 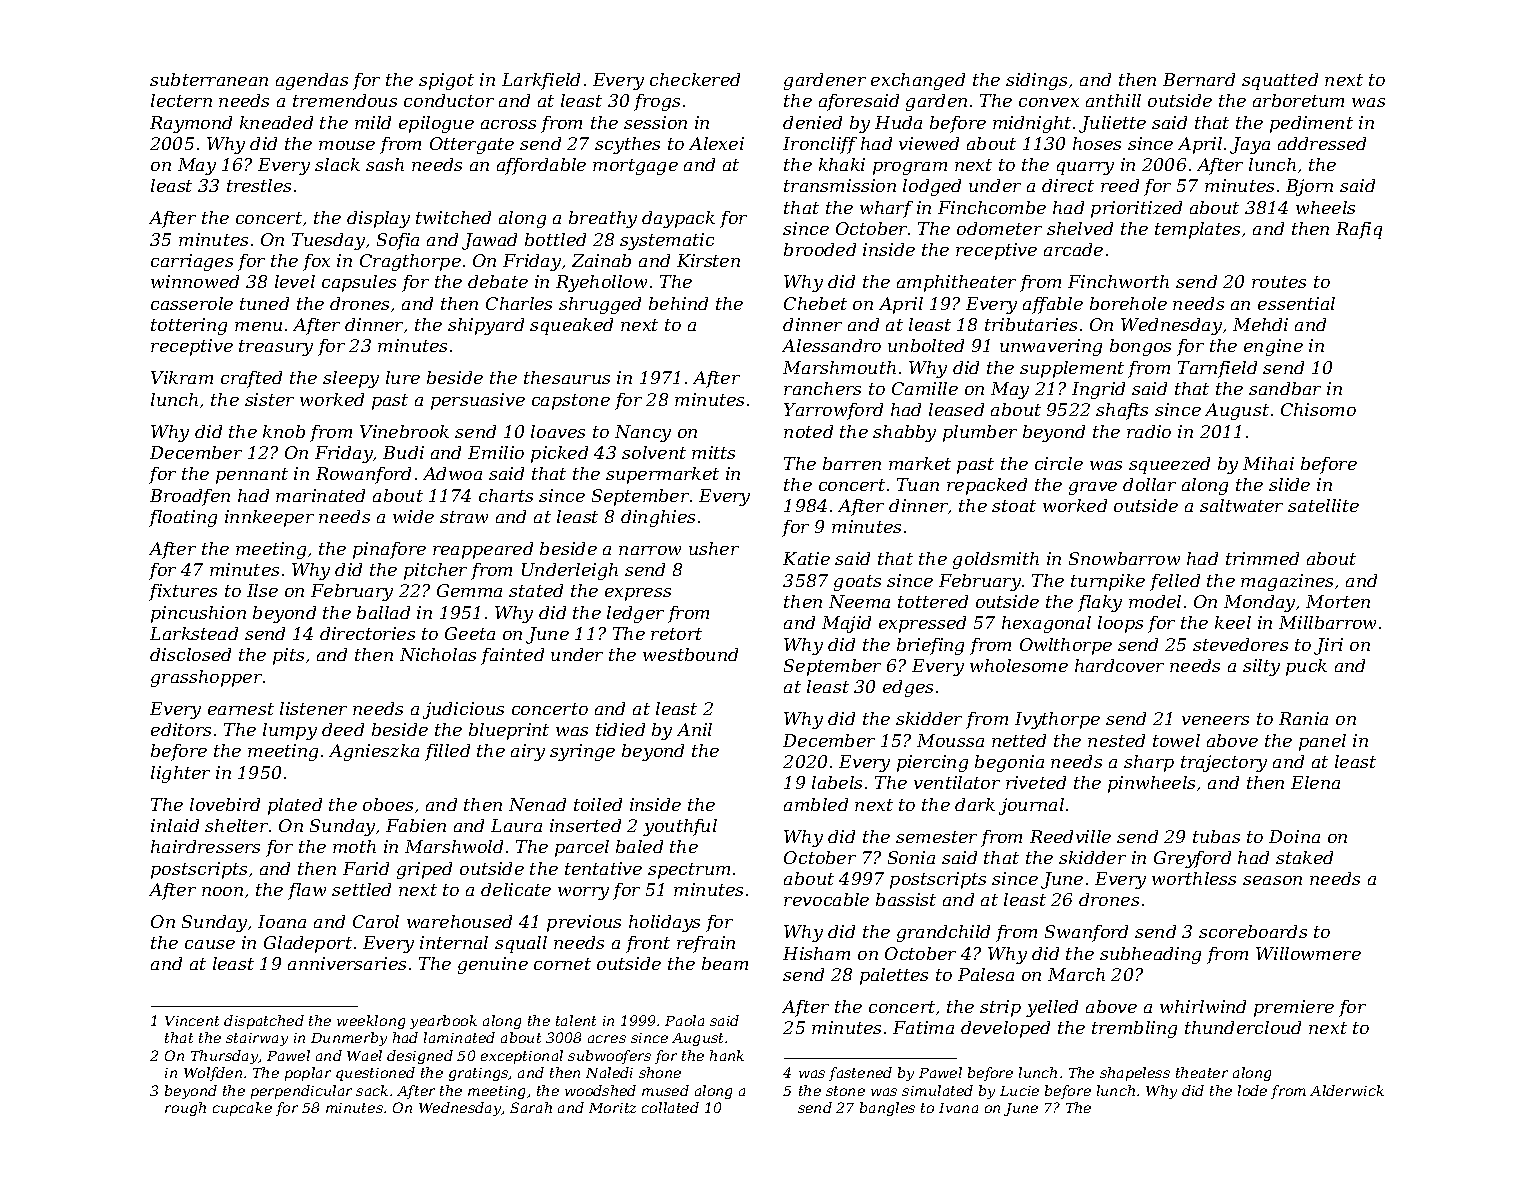 I want to click on wide, so click(x=413, y=516).
